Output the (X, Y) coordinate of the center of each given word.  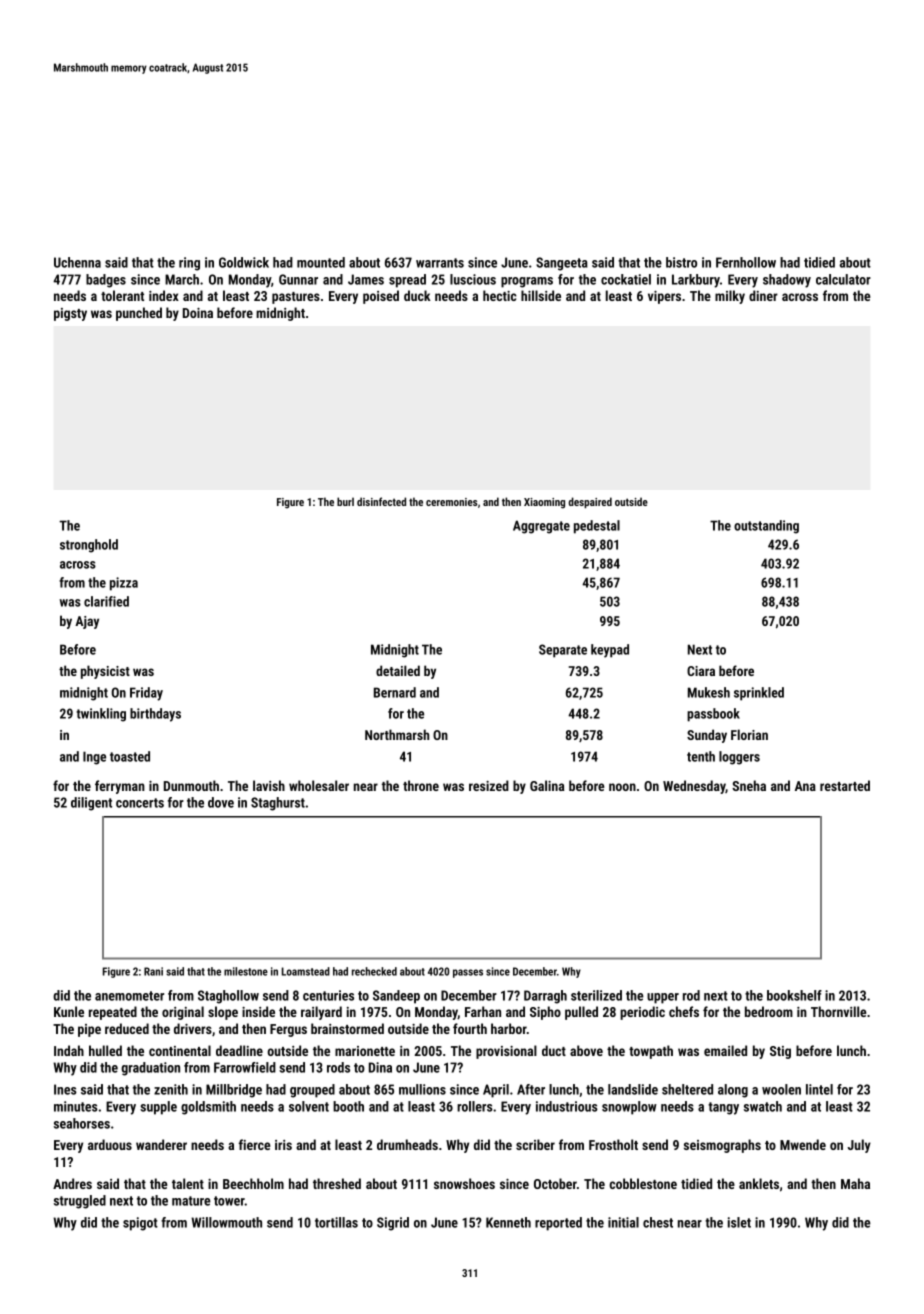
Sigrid (393, 1224)
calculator (843, 279)
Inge (94, 758)
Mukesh (709, 692)
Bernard (395, 692)
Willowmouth (226, 1222)
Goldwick (244, 262)
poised (381, 297)
